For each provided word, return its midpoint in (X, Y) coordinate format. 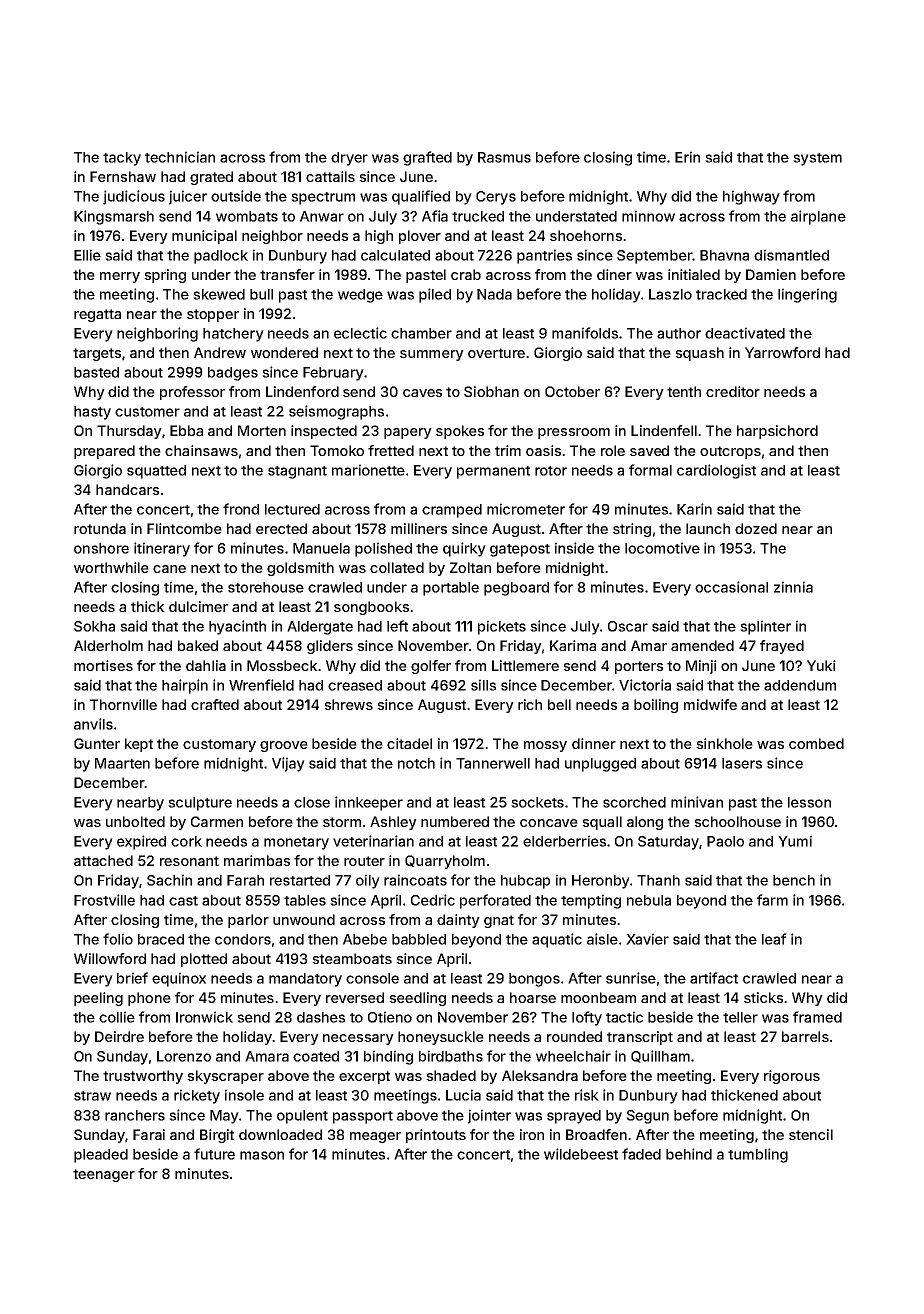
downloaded (280, 1134)
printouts (436, 1136)
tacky (122, 159)
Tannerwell (493, 763)
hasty (92, 413)
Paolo (725, 841)
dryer (349, 159)
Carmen (217, 821)
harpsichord (777, 432)
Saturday (668, 843)
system (817, 159)
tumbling (758, 1155)
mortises (103, 665)
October (572, 391)
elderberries (564, 841)
